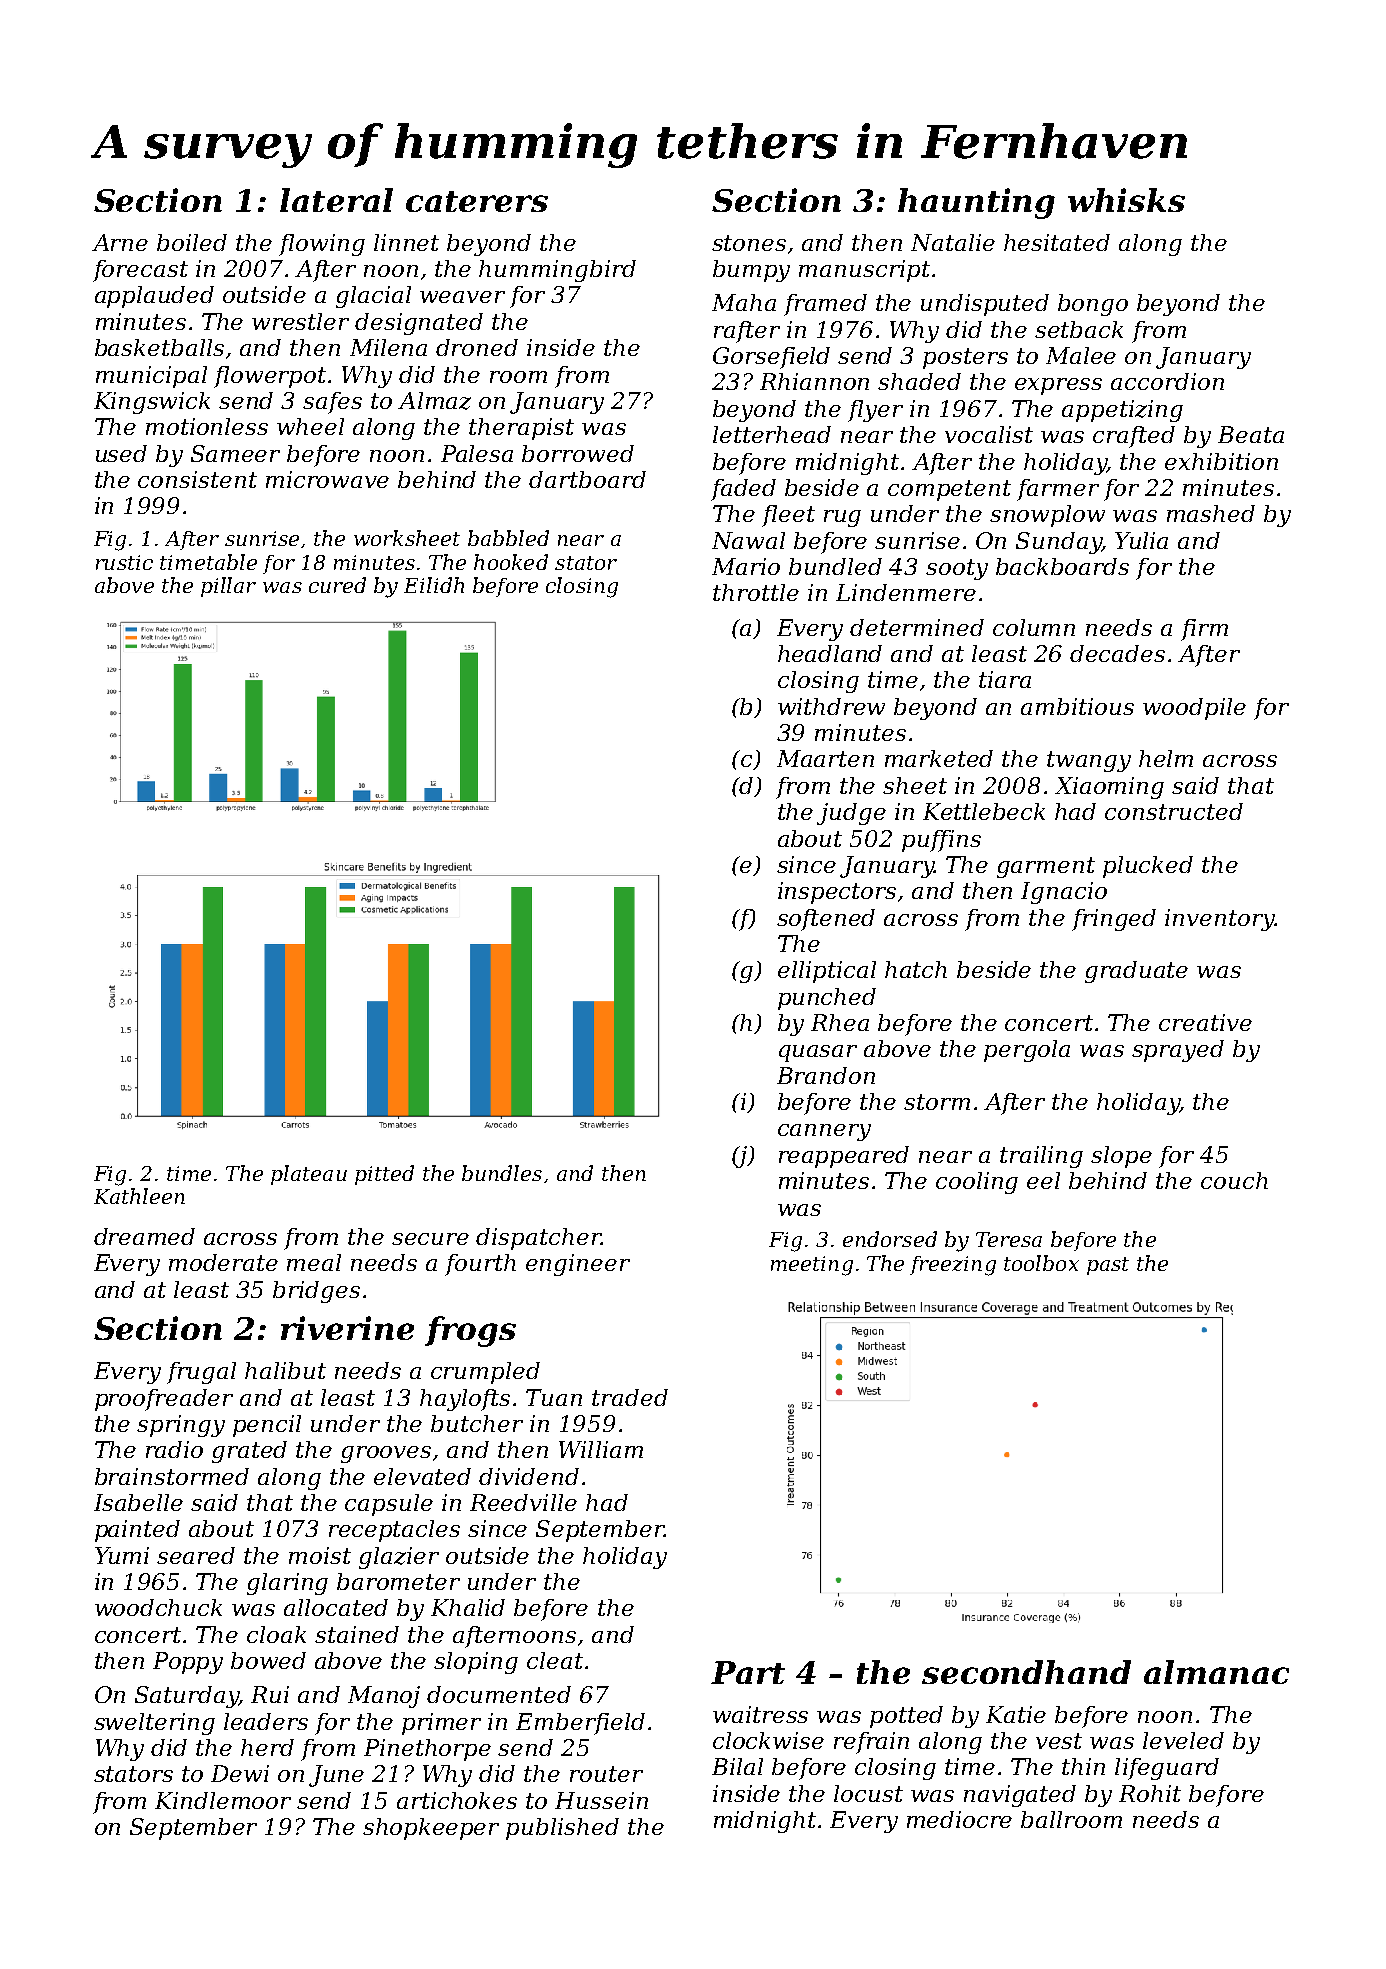 The width and height of the screenshot is (1386, 1969). I want to click on judge, so click(851, 814).
